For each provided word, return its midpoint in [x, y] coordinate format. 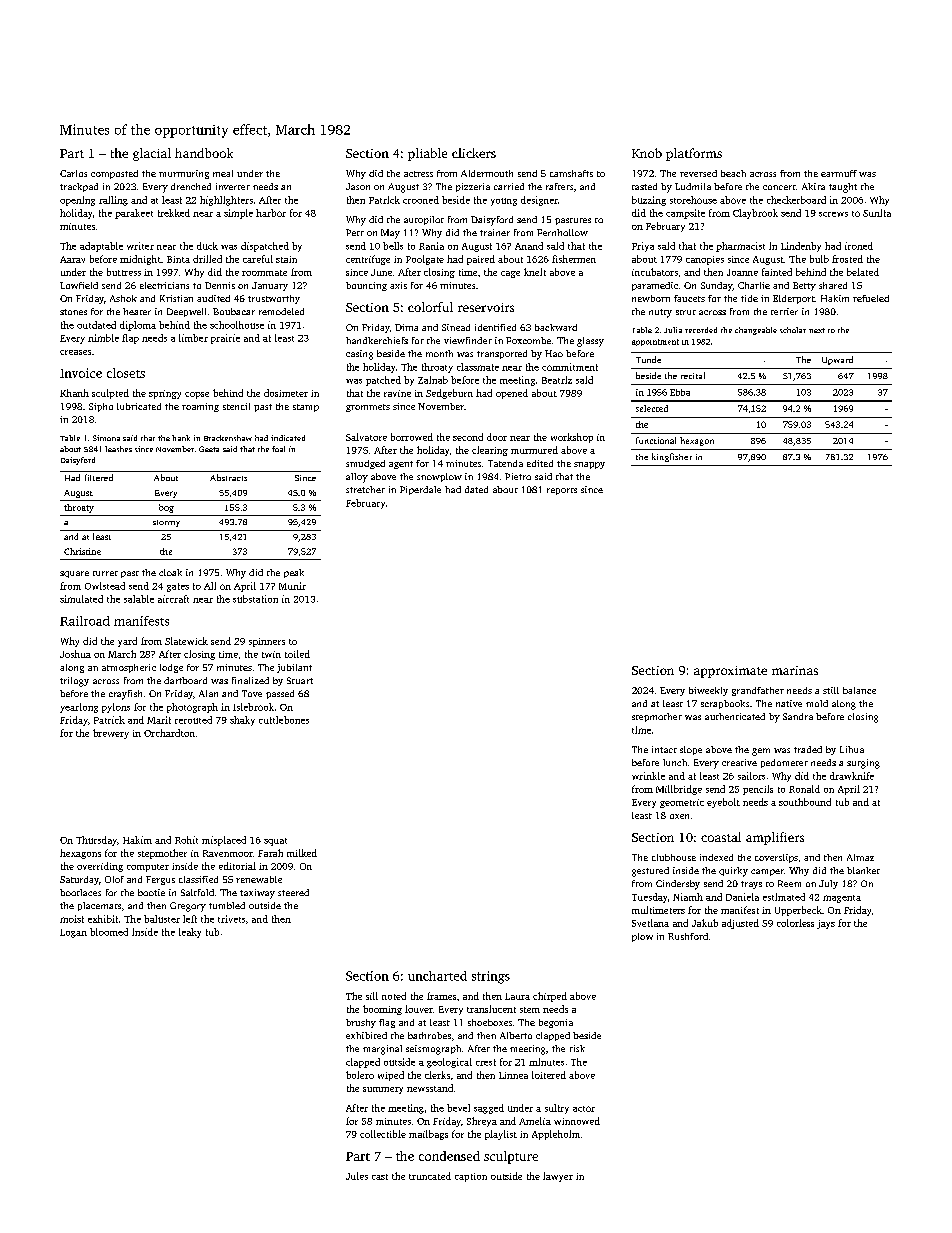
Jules [357, 1176]
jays [826, 924]
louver [419, 1009]
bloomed [109, 932]
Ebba [680, 392]
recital [693, 375]
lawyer [558, 1177]
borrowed [412, 437]
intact [664, 749]
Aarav [72, 259]
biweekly [708, 691]
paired [481, 260]
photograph [192, 708]
